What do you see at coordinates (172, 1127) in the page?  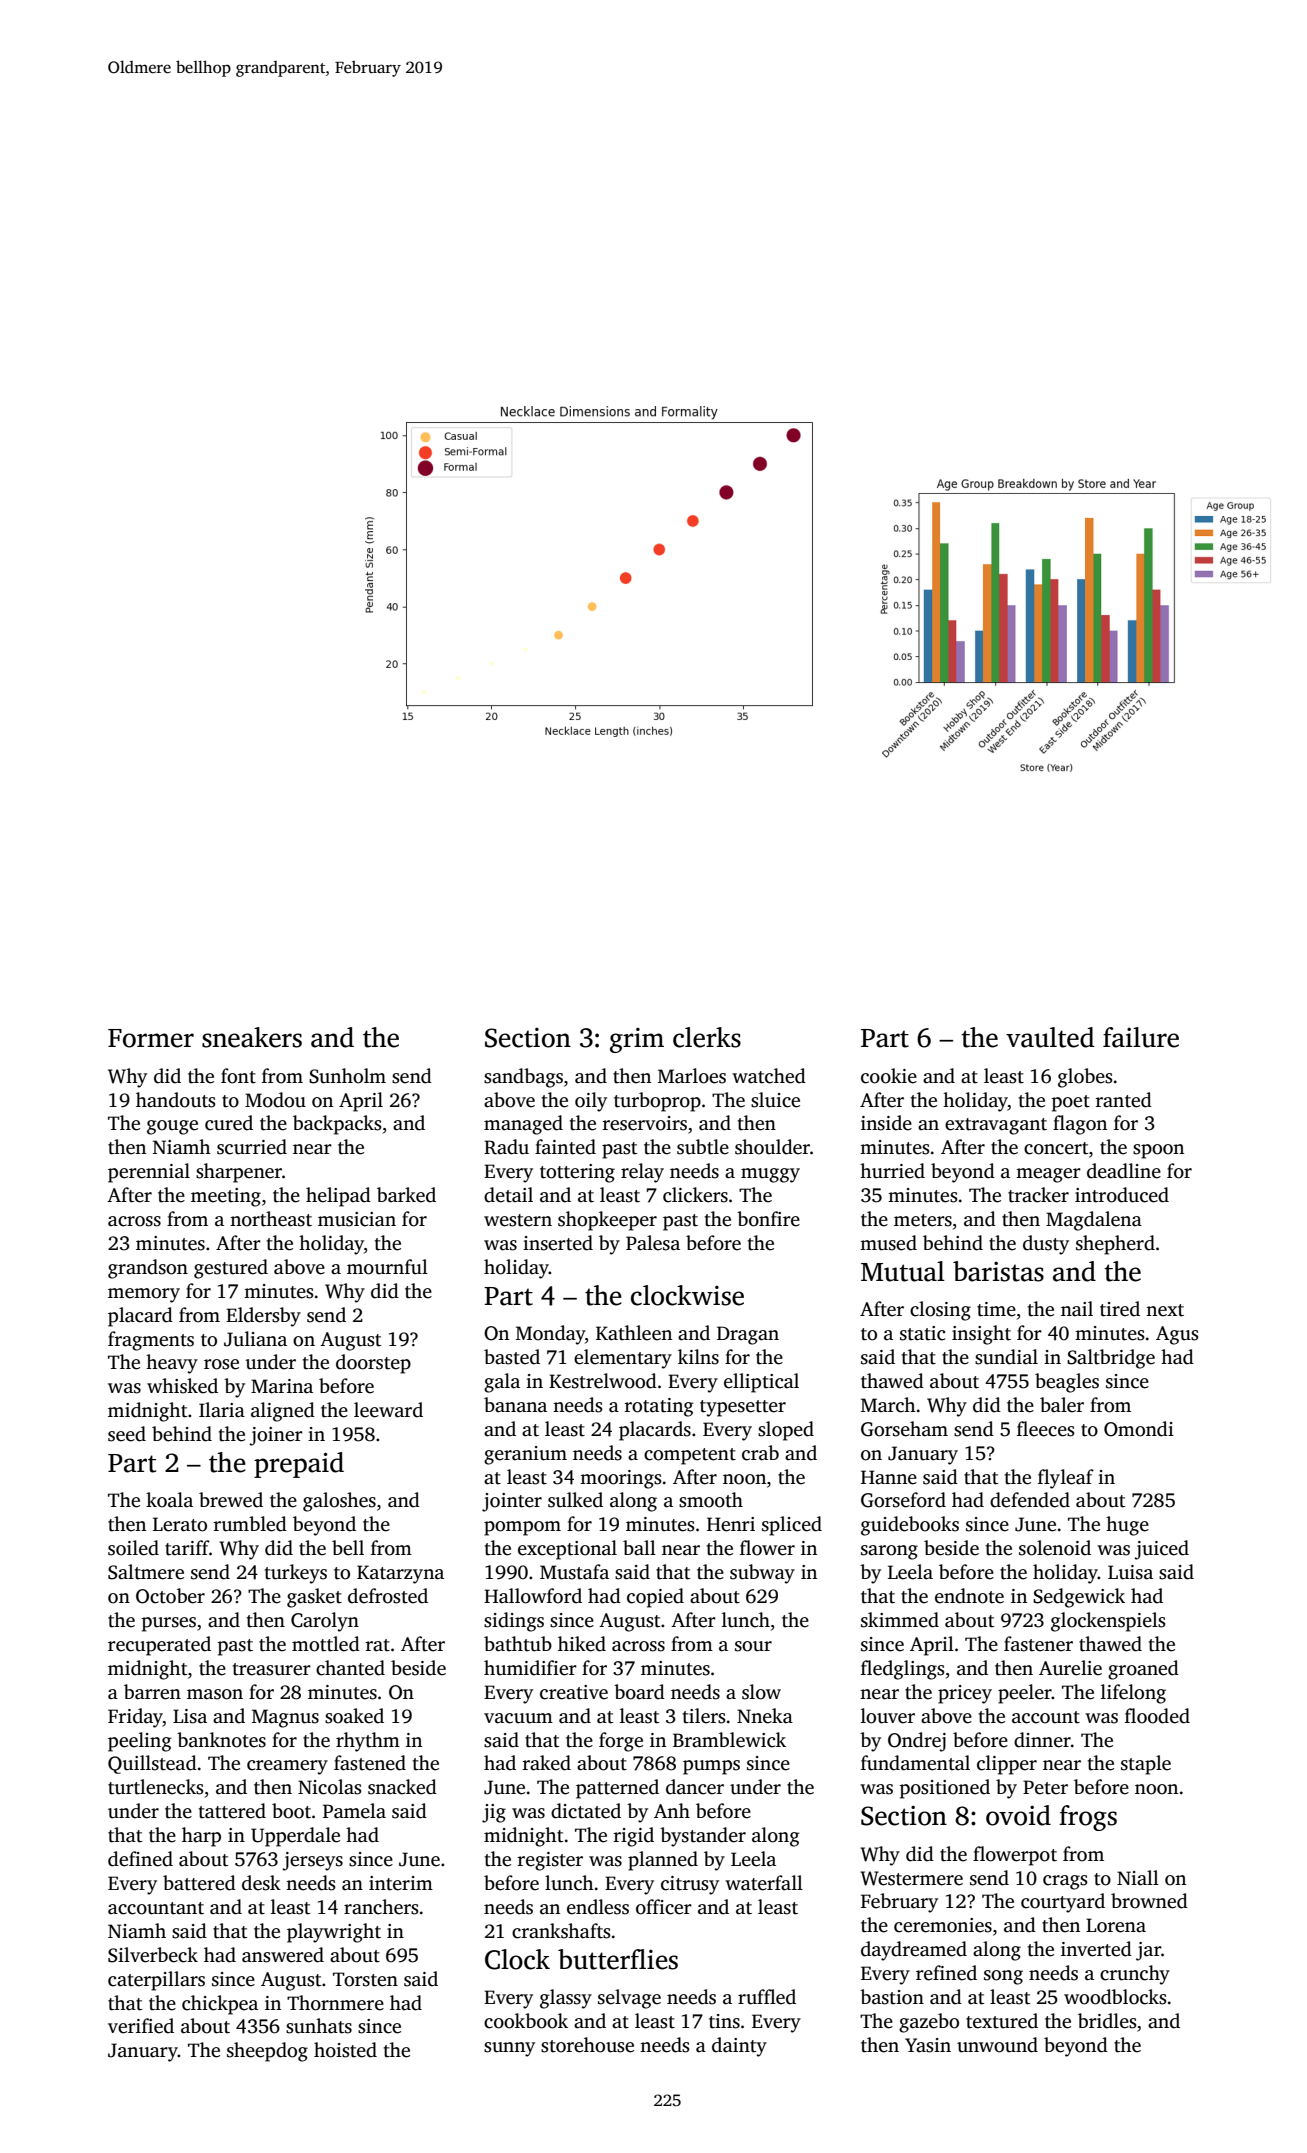 I see `gouge` at bounding box center [172, 1127].
